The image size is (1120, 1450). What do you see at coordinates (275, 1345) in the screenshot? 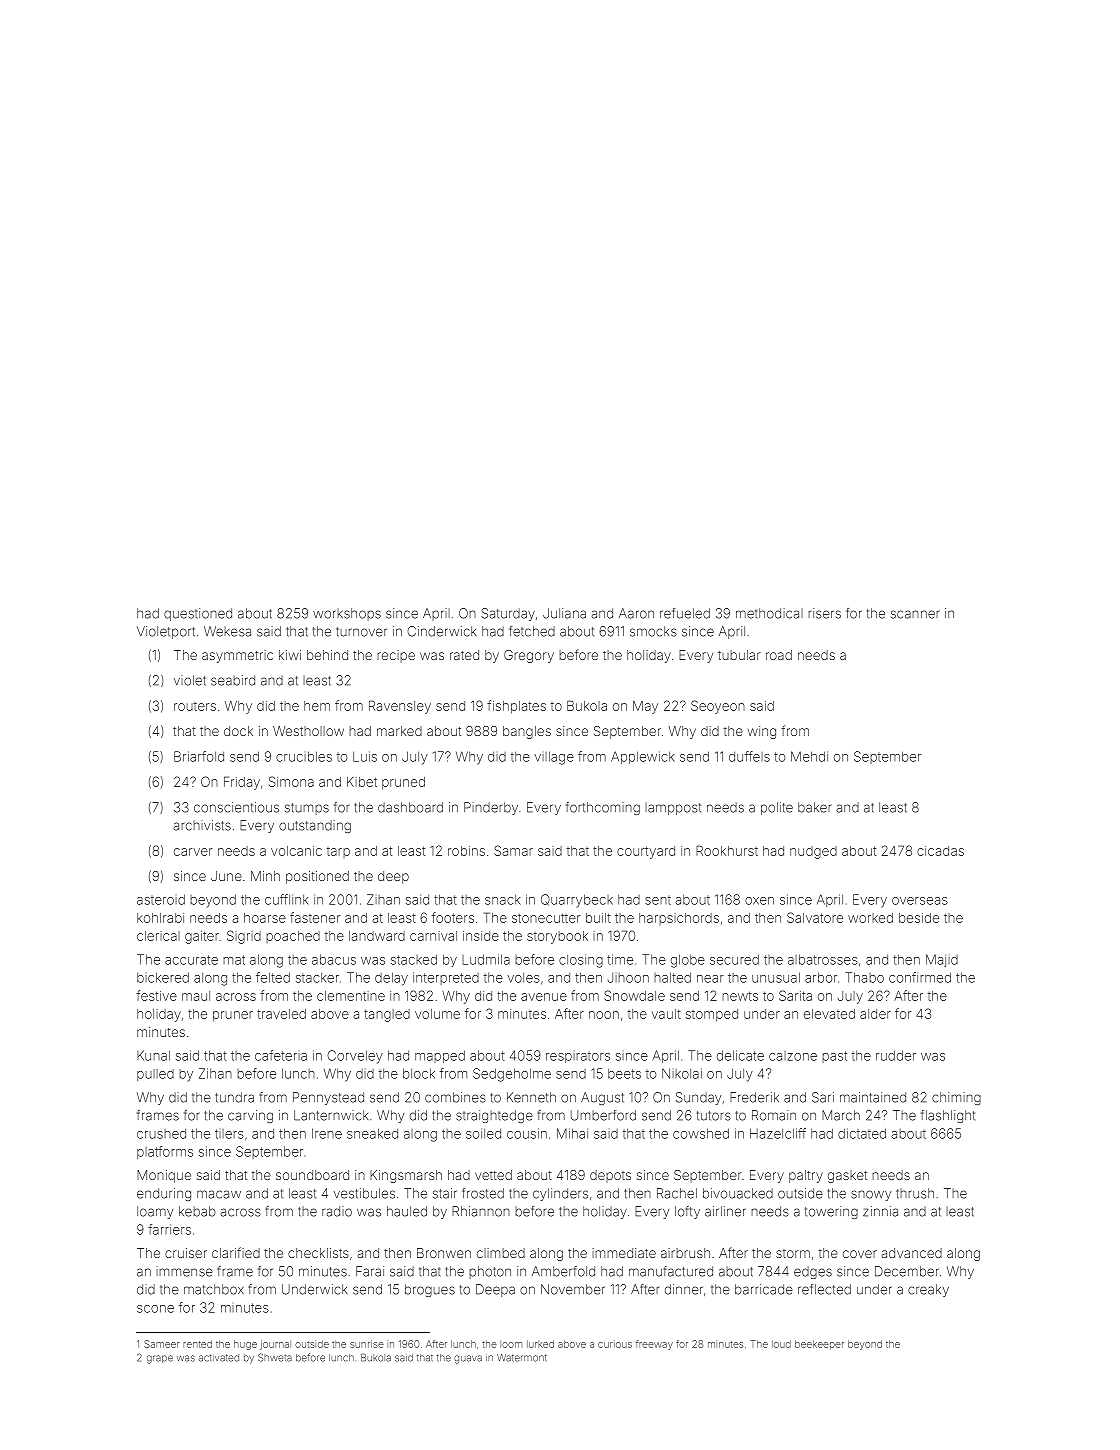
I see `journal` at bounding box center [275, 1345].
